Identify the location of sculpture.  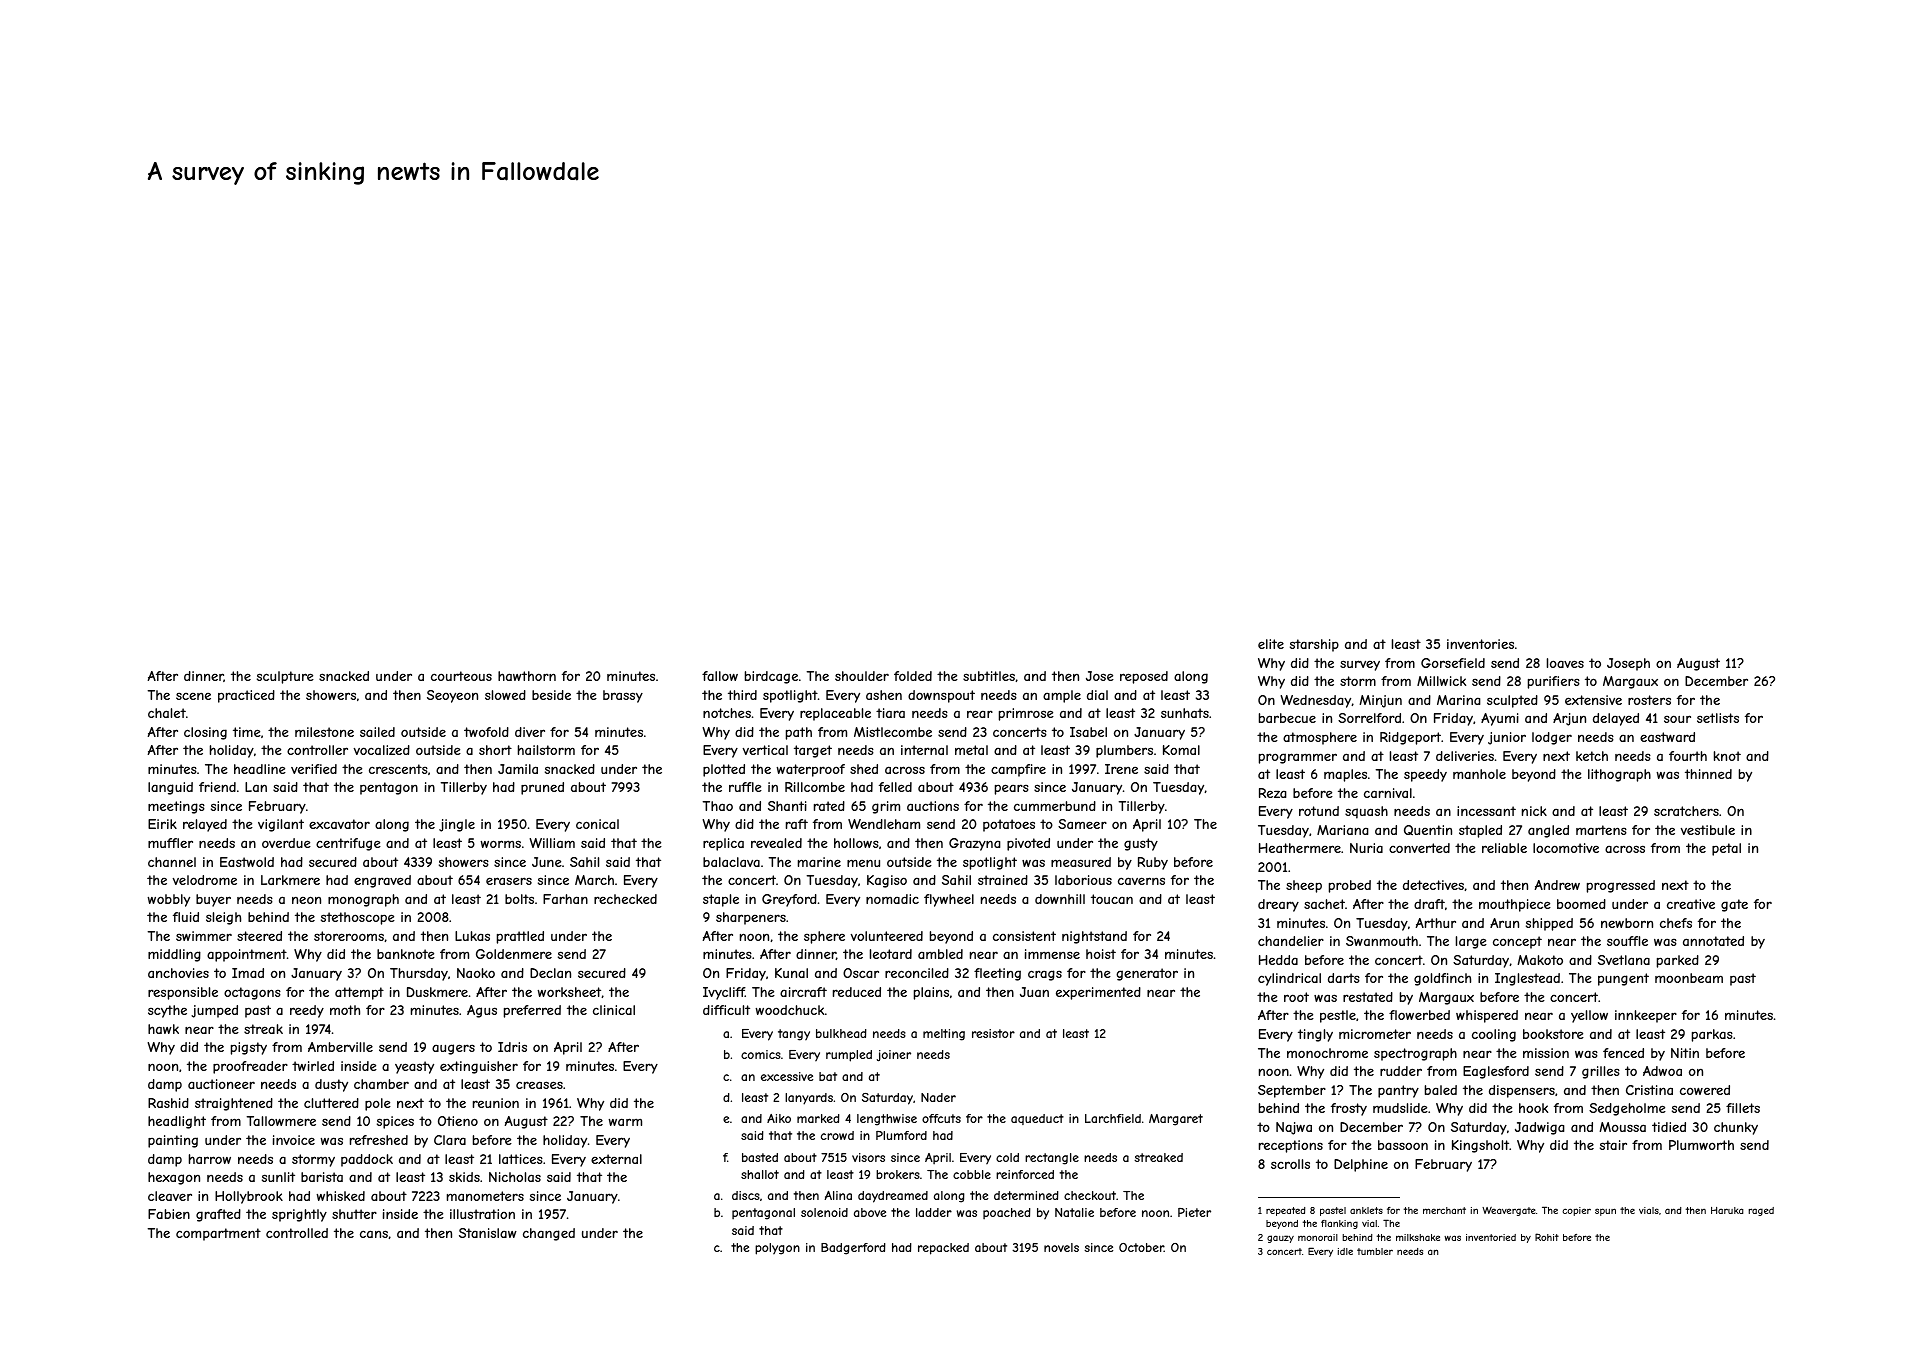
(285, 677).
